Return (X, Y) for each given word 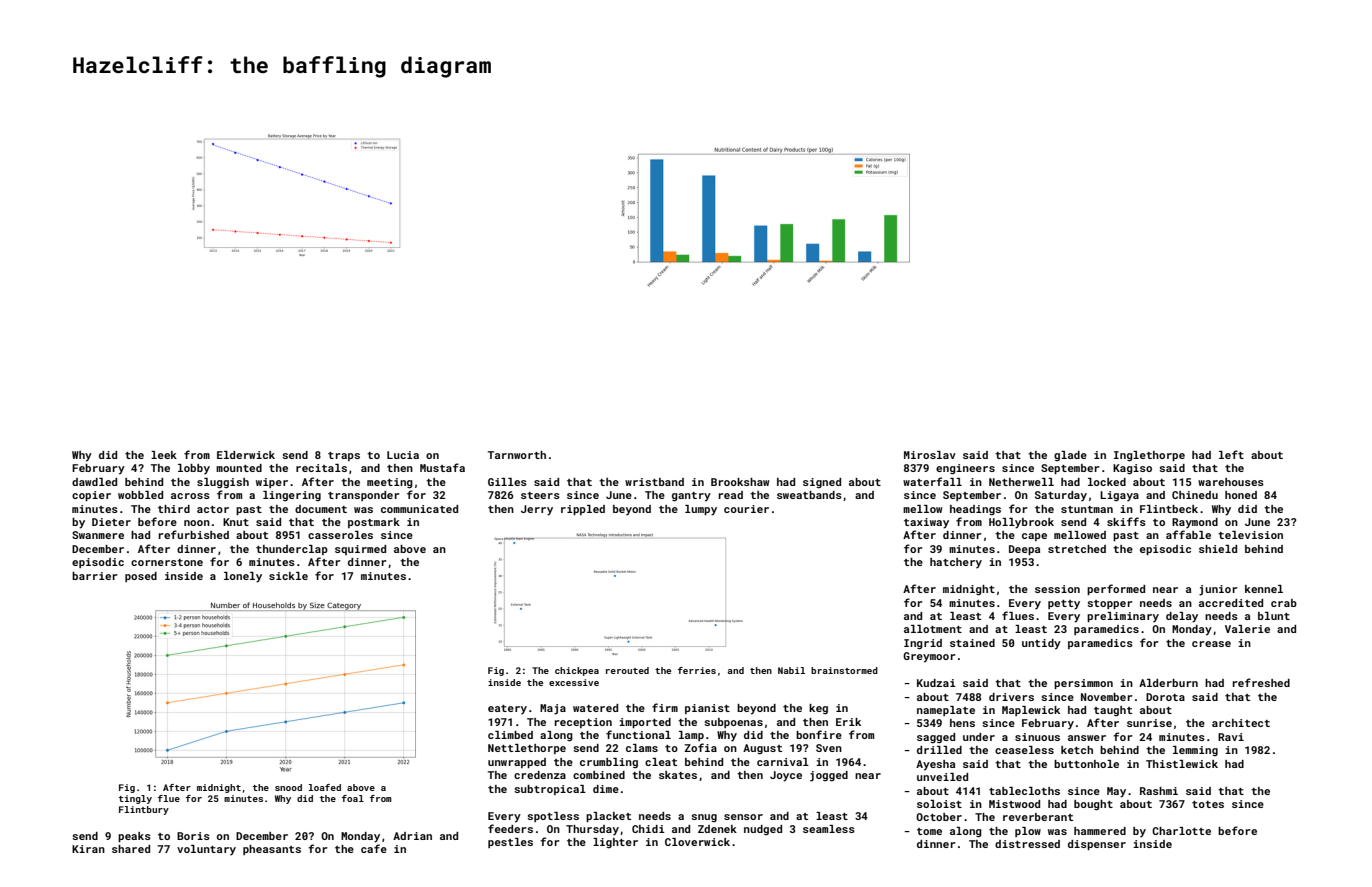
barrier (95, 576)
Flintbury (144, 810)
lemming (1195, 751)
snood (288, 787)
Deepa (1024, 550)
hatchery (956, 563)
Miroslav (930, 455)
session (1057, 589)
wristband (654, 482)
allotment (933, 629)
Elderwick (246, 455)
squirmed (360, 550)
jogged (829, 776)
